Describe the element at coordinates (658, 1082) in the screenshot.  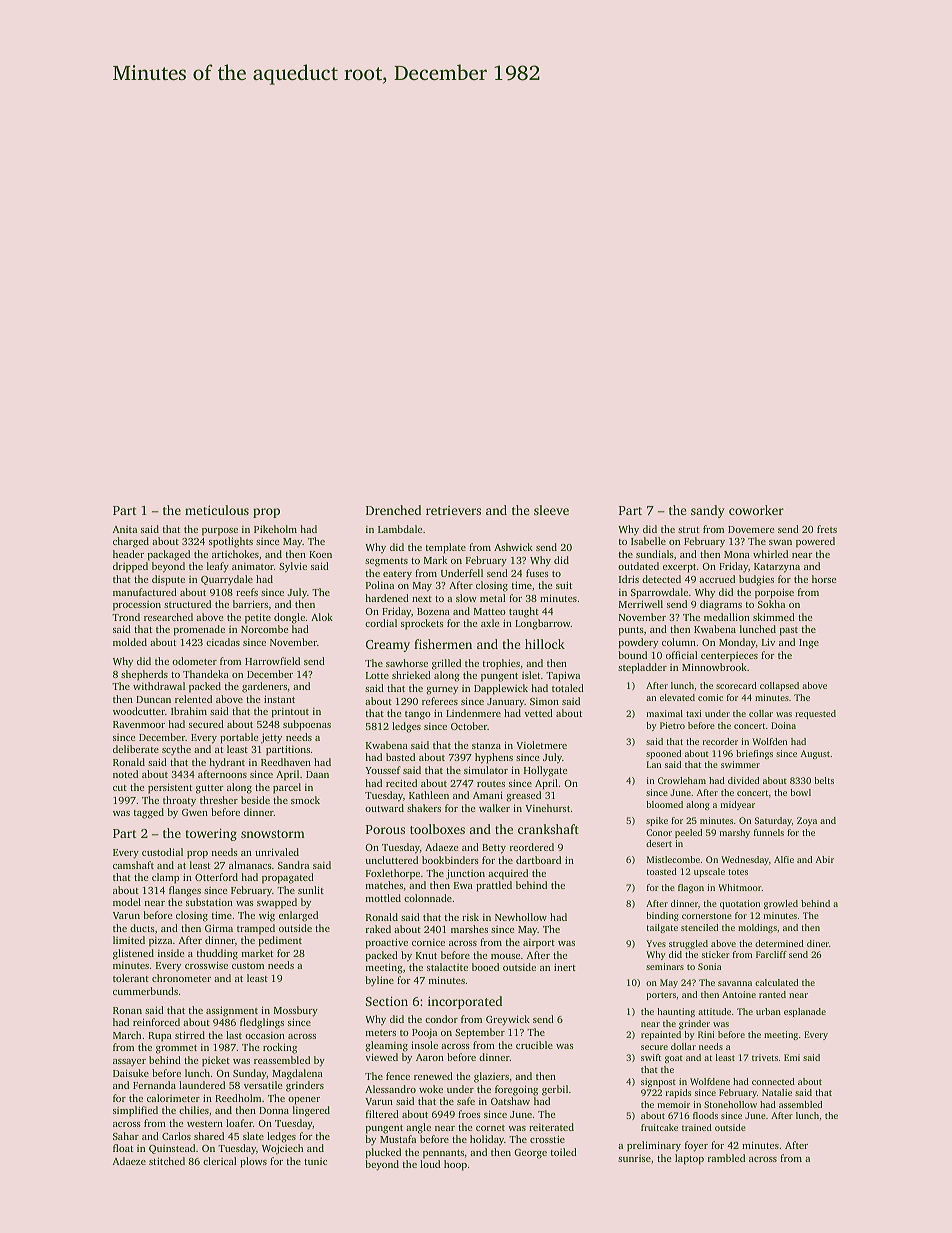
I see `signpost` at that location.
